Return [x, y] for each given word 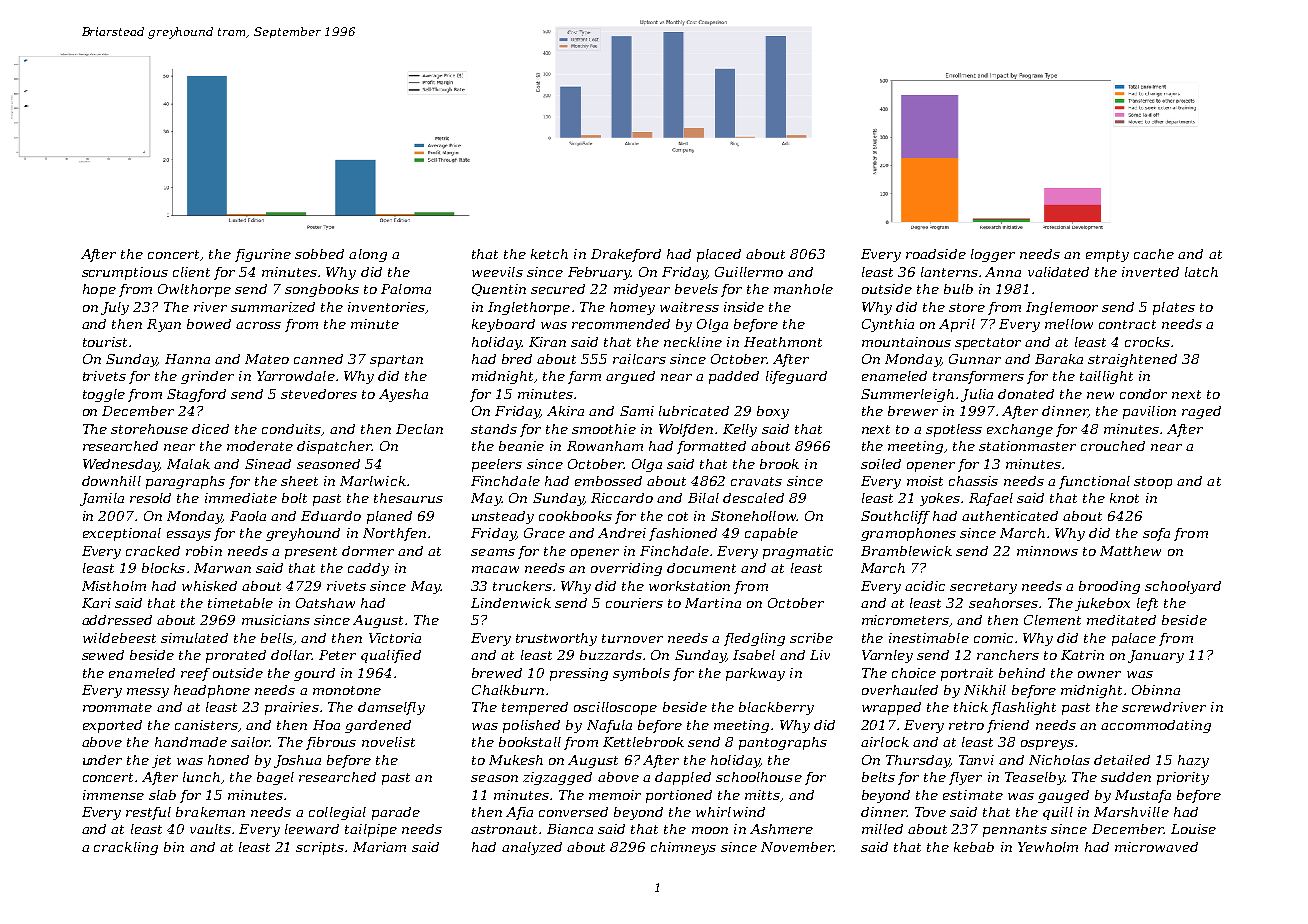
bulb [958, 289]
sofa [1156, 534]
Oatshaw [325, 603]
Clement [1052, 620]
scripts [320, 848]
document [701, 568]
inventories [386, 307]
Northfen [394, 534]
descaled [753, 498]
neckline [693, 342]
